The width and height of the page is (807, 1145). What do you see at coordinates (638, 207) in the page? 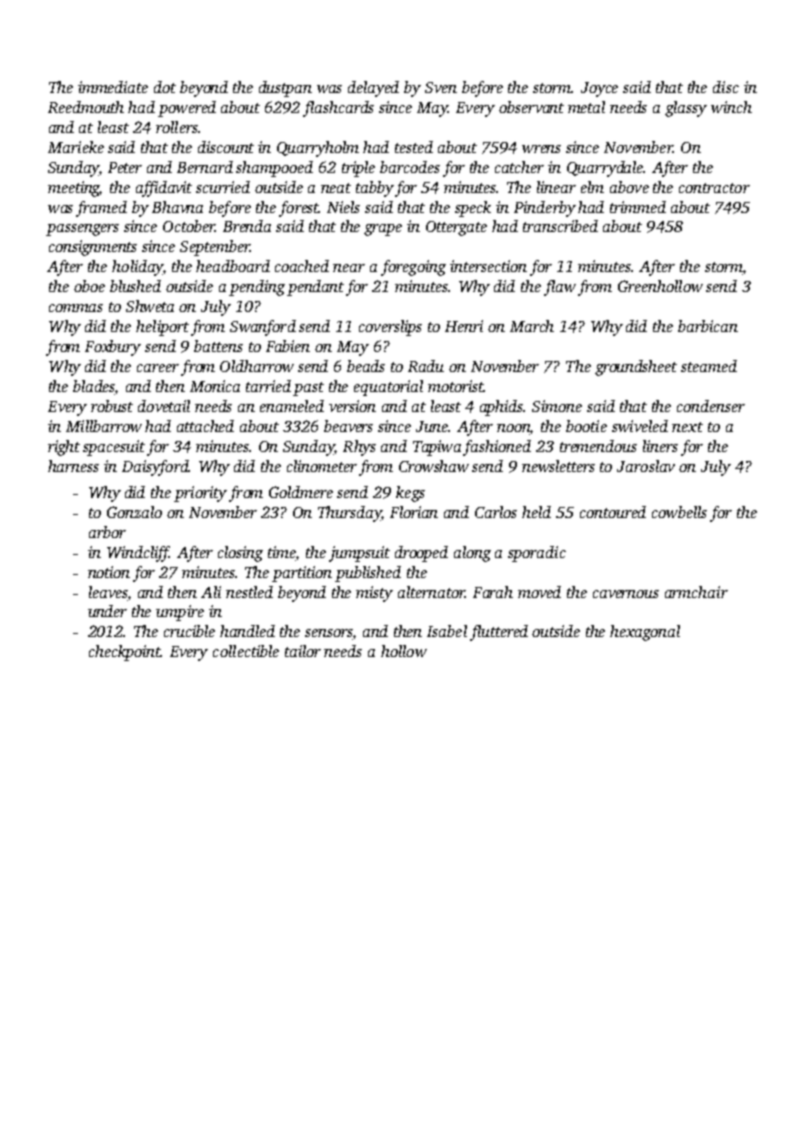
I see `trimmed` at bounding box center [638, 207].
